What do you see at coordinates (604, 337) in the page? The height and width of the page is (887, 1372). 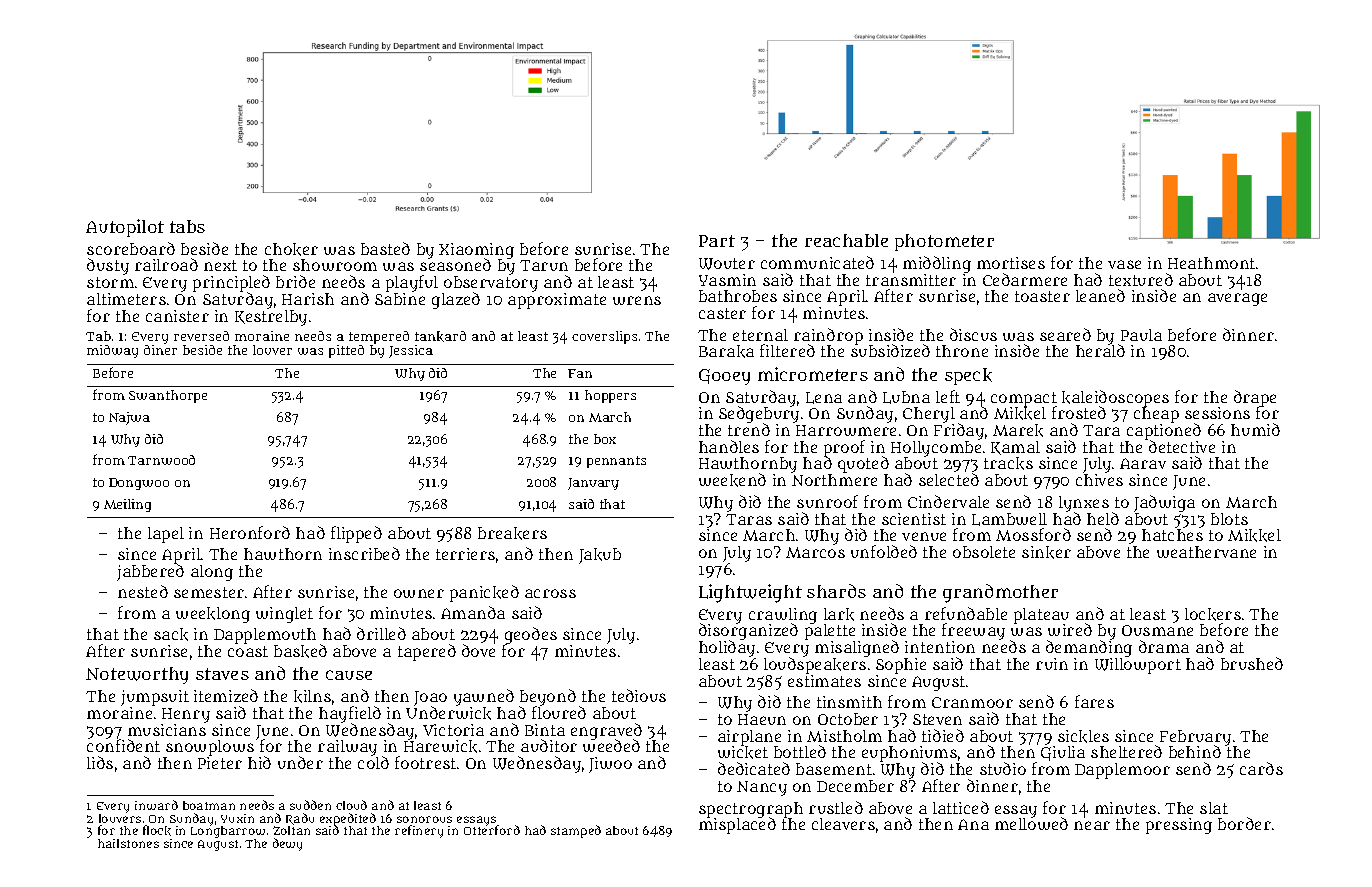 I see `coverslips` at bounding box center [604, 337].
